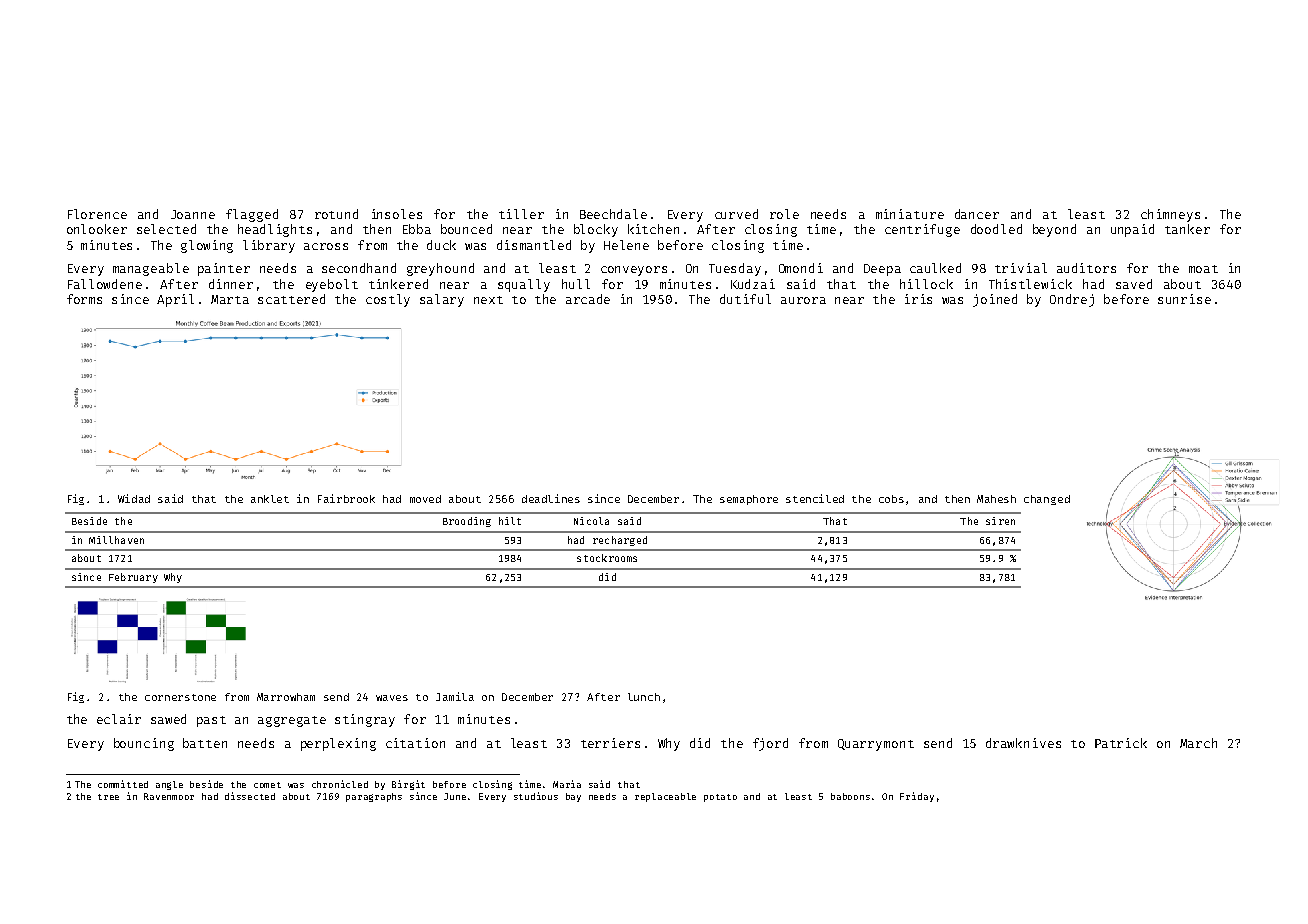 This image has height=924, width=1308. Describe the element at coordinates (815, 498) in the image. I see `stenciled` at that location.
